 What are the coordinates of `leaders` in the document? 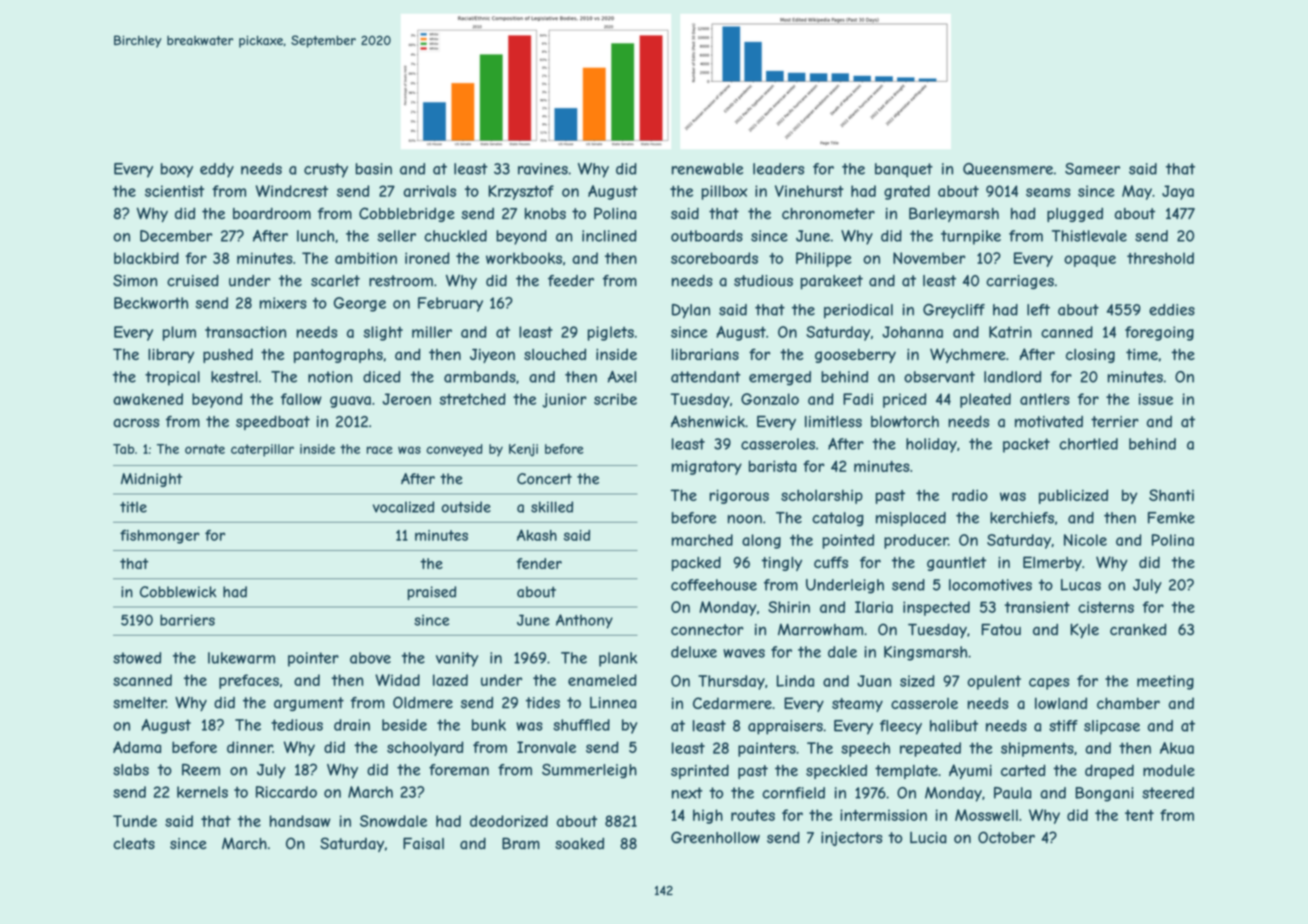 It's located at (778, 169).
